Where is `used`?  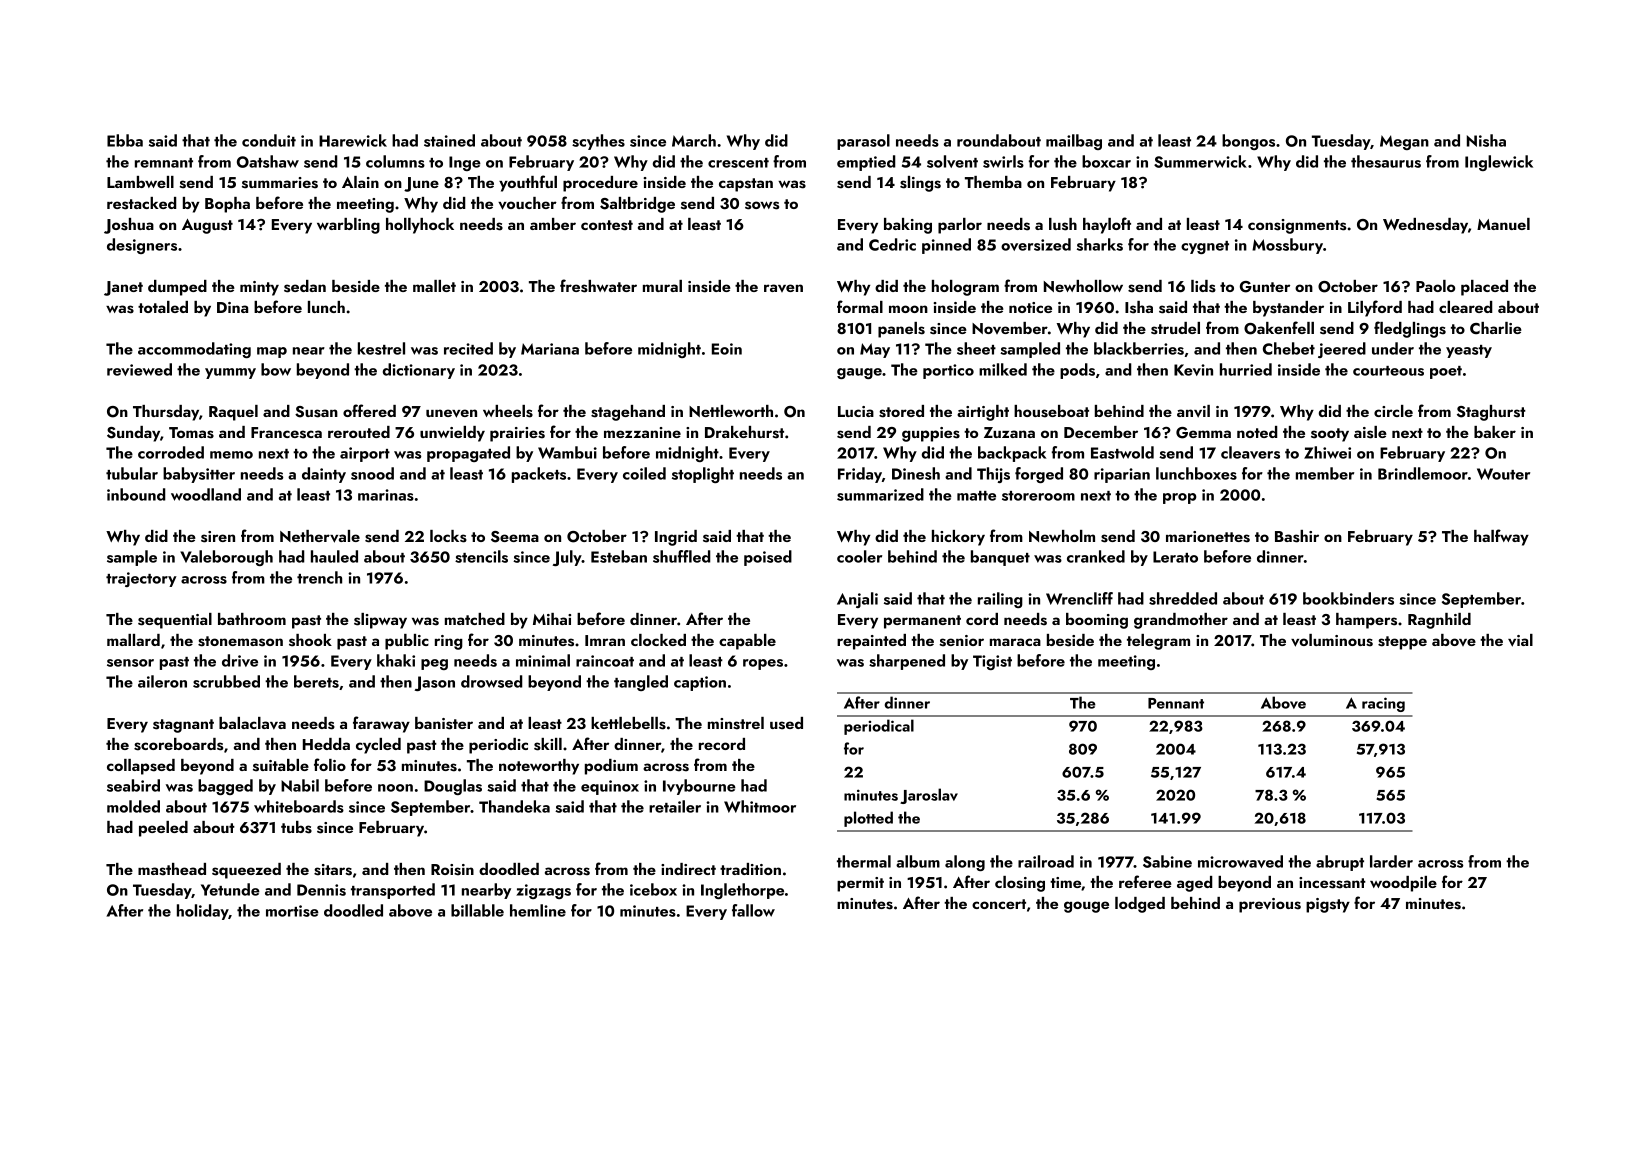
used is located at coordinates (786, 723).
